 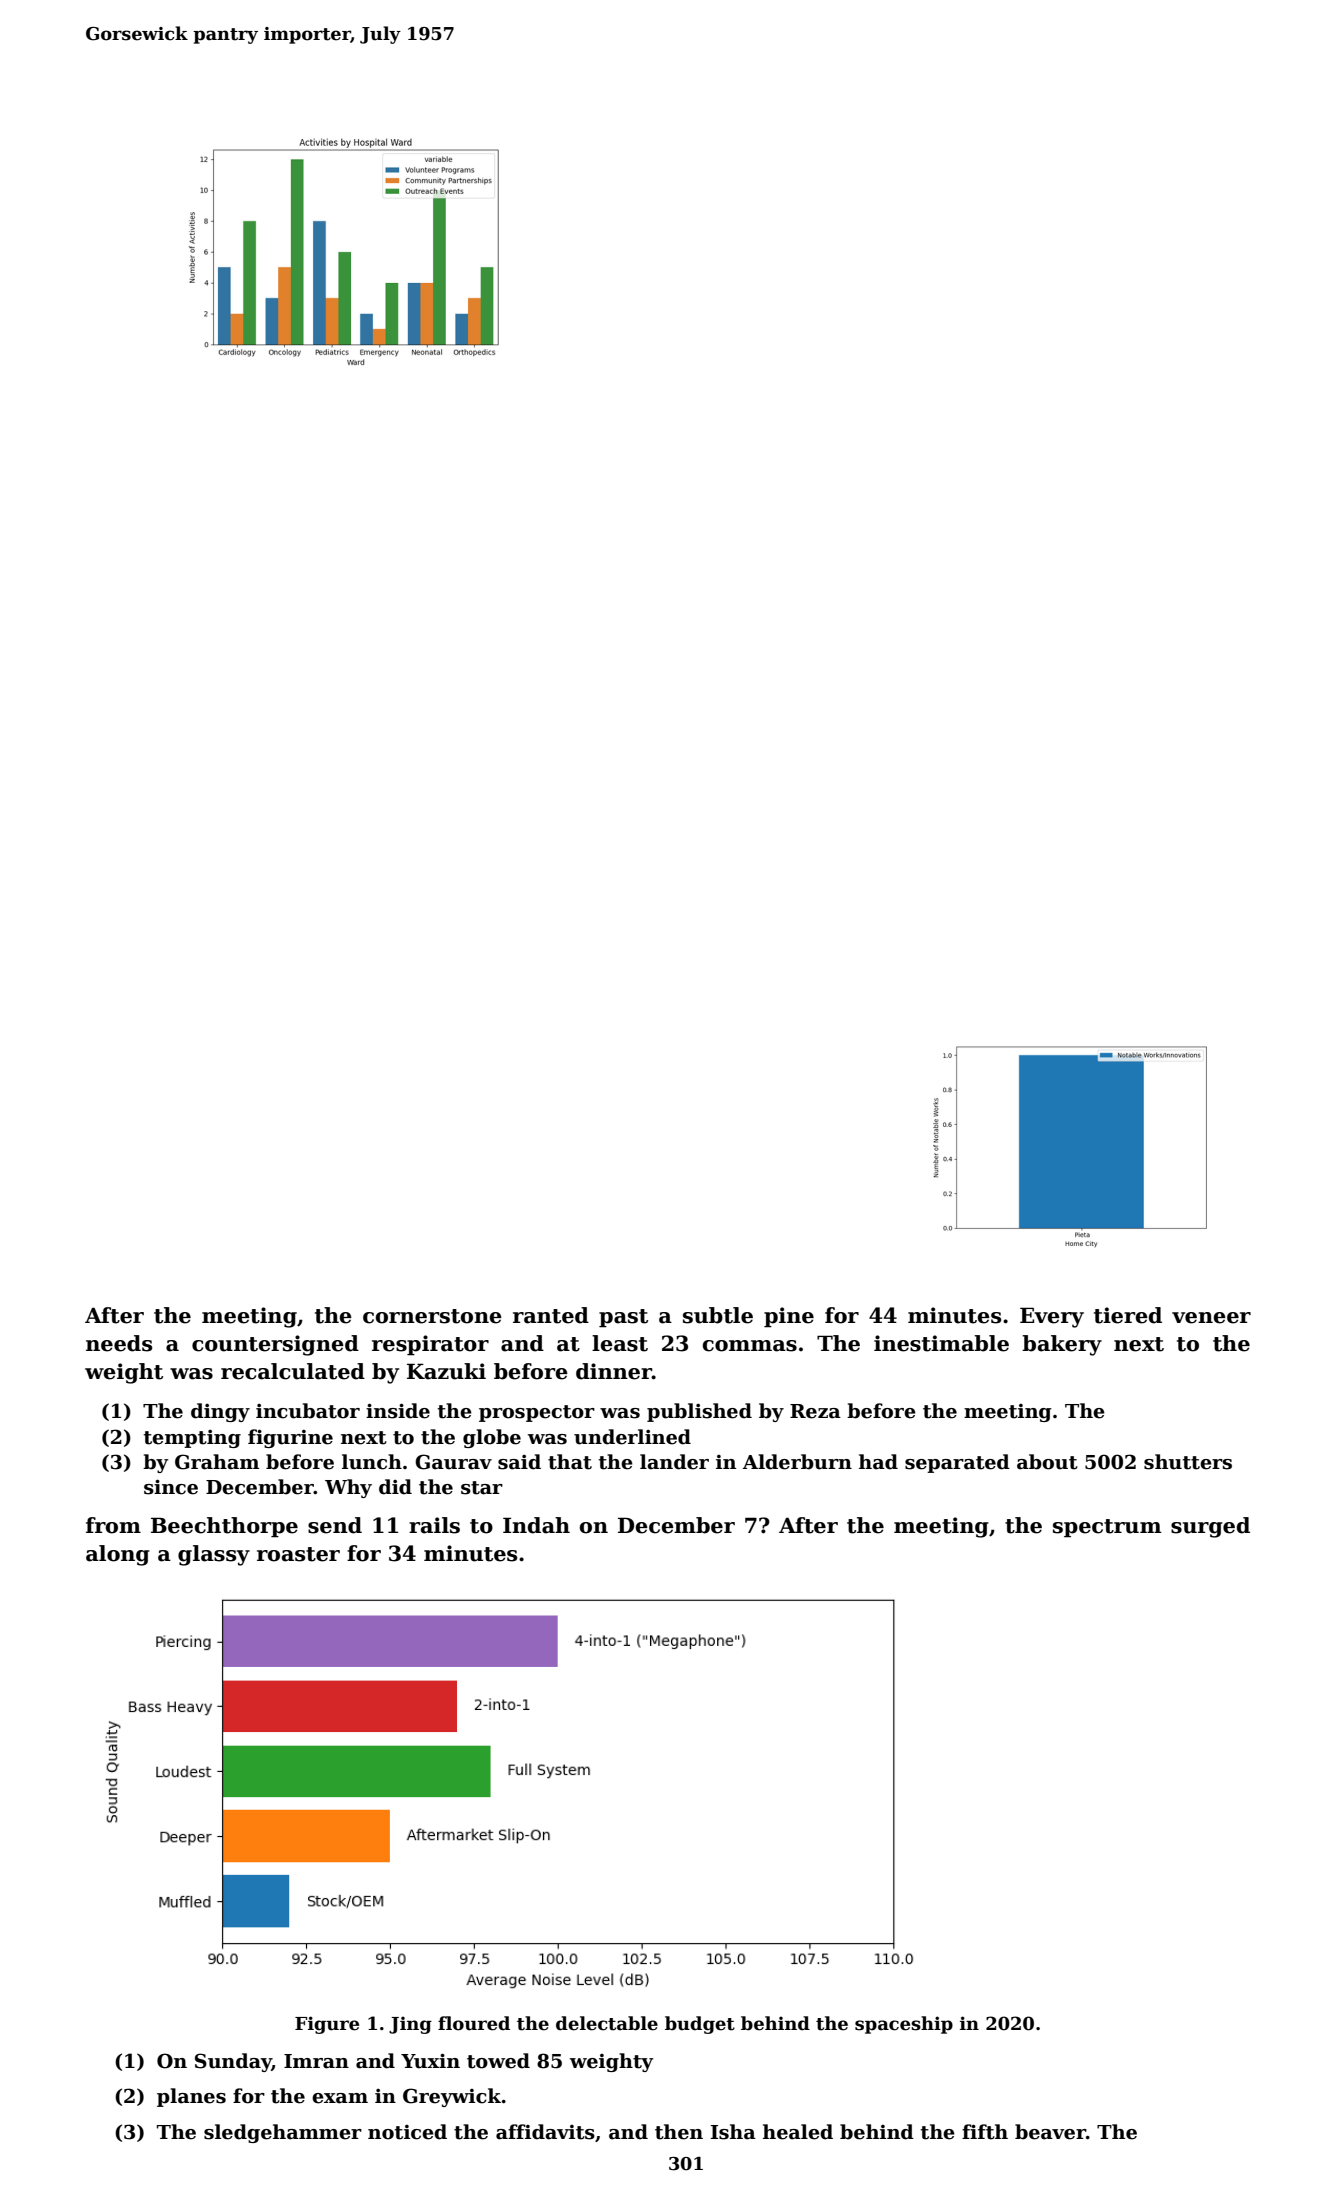 What do you see at coordinates (283, 2133) in the document?
I see `sledgehammer` at bounding box center [283, 2133].
